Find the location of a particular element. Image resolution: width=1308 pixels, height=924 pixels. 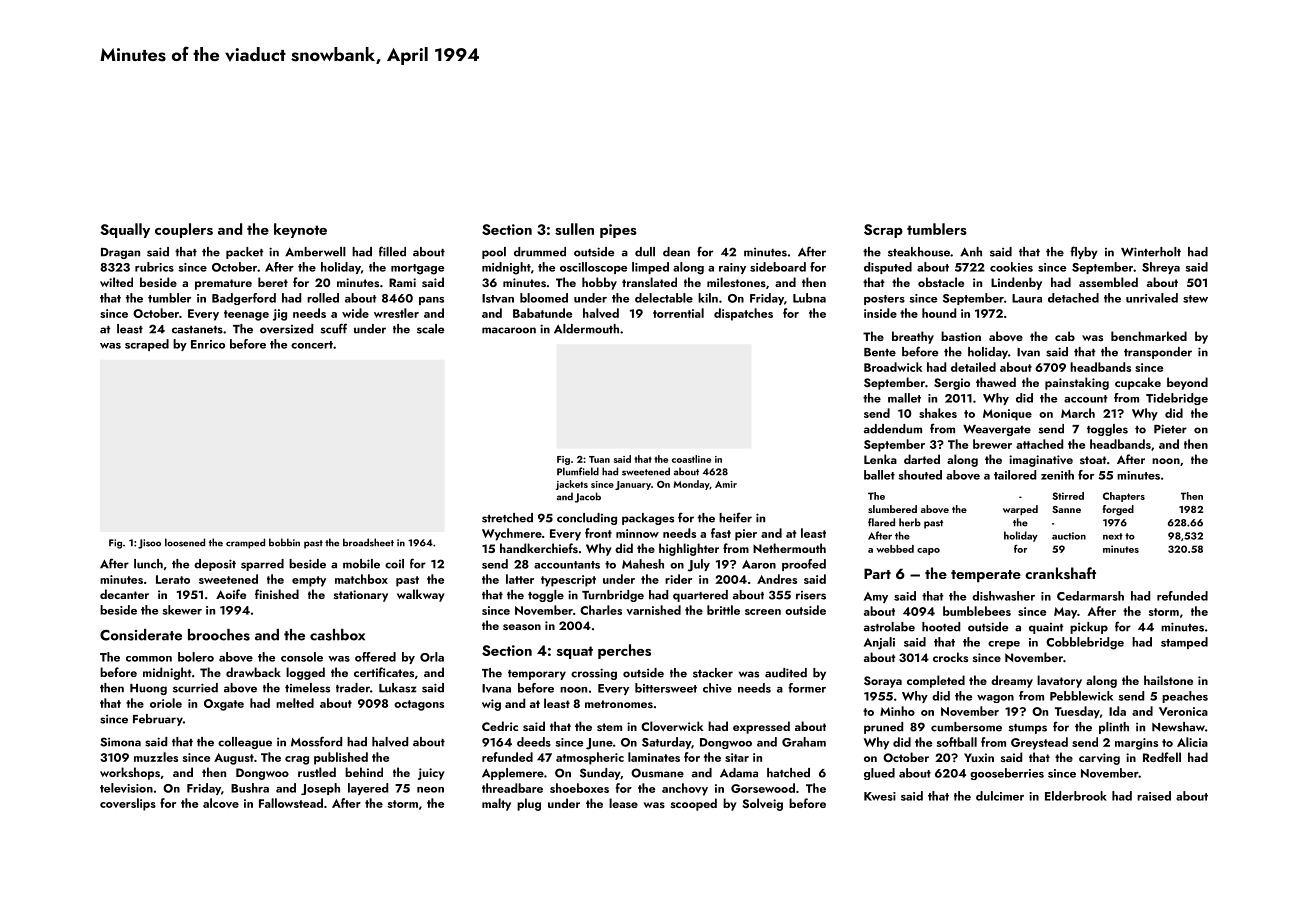

bobbin is located at coordinates (284, 542).
